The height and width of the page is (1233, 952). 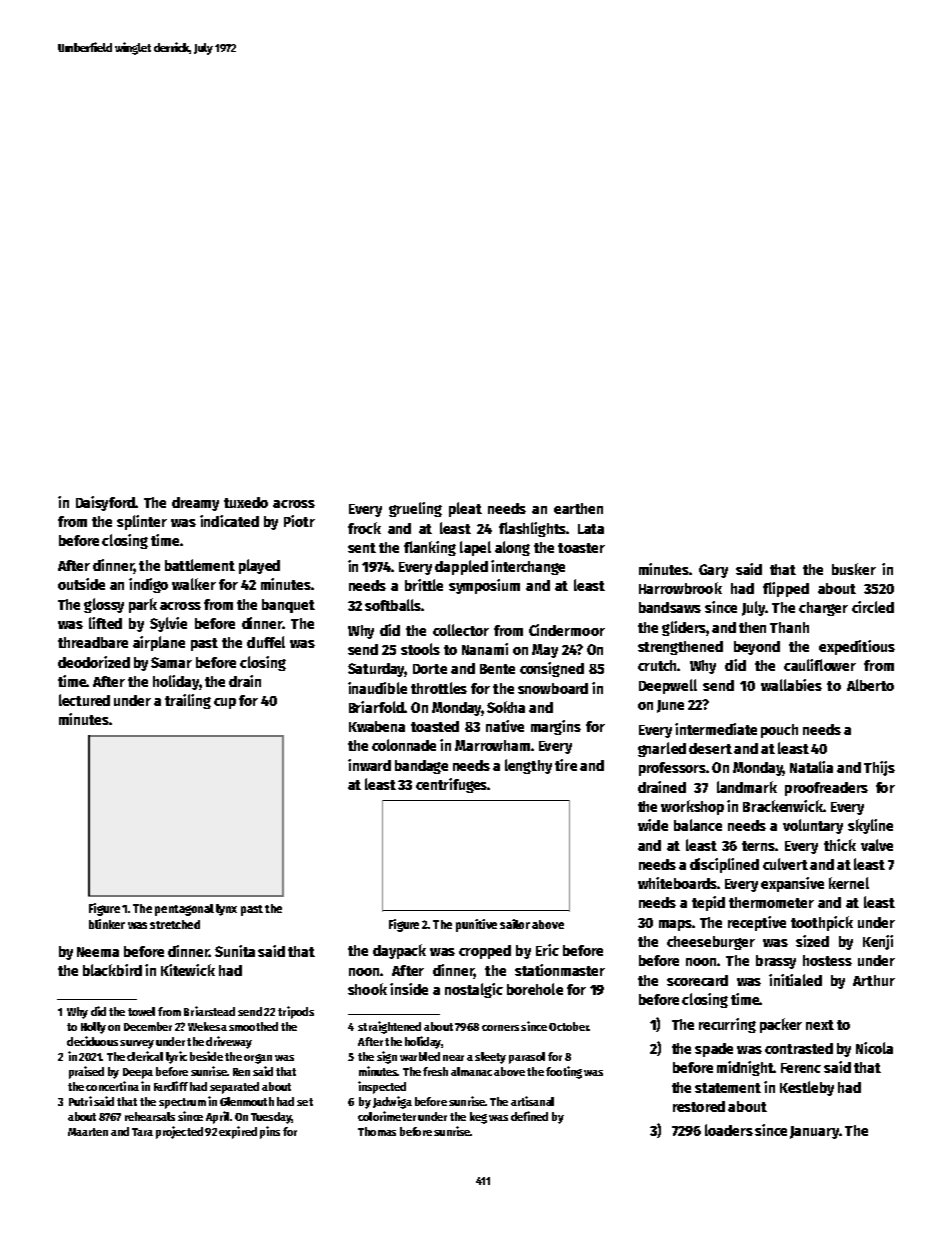 What do you see at coordinates (870, 826) in the page?
I see `skyline` at bounding box center [870, 826].
